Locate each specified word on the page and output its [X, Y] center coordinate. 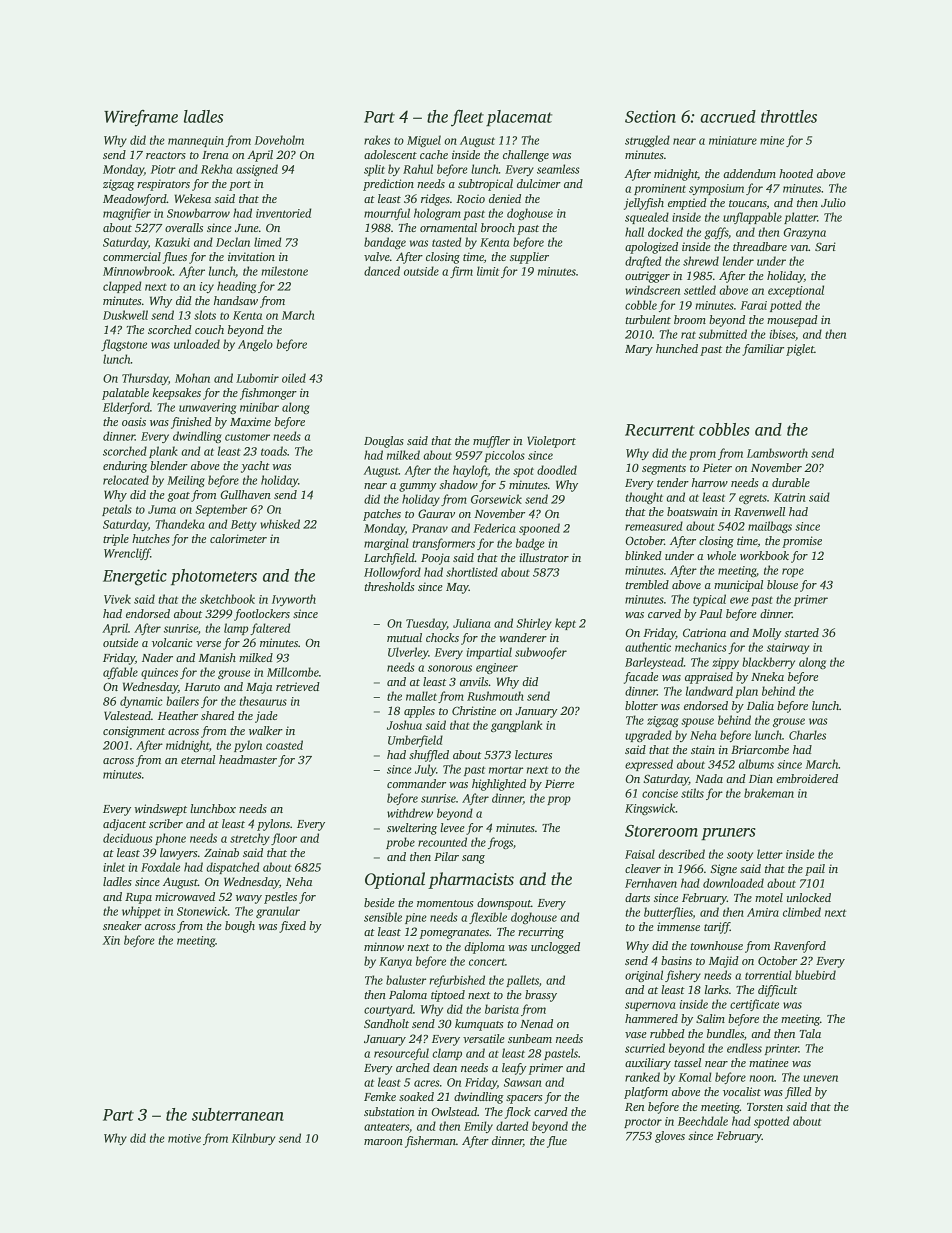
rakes [377, 140]
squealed [647, 218]
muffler [491, 442]
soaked [416, 1096]
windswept [161, 810]
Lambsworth [777, 453]
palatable [125, 394]
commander [416, 783]
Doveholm [279, 140]
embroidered [807, 778]
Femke [380, 1096]
